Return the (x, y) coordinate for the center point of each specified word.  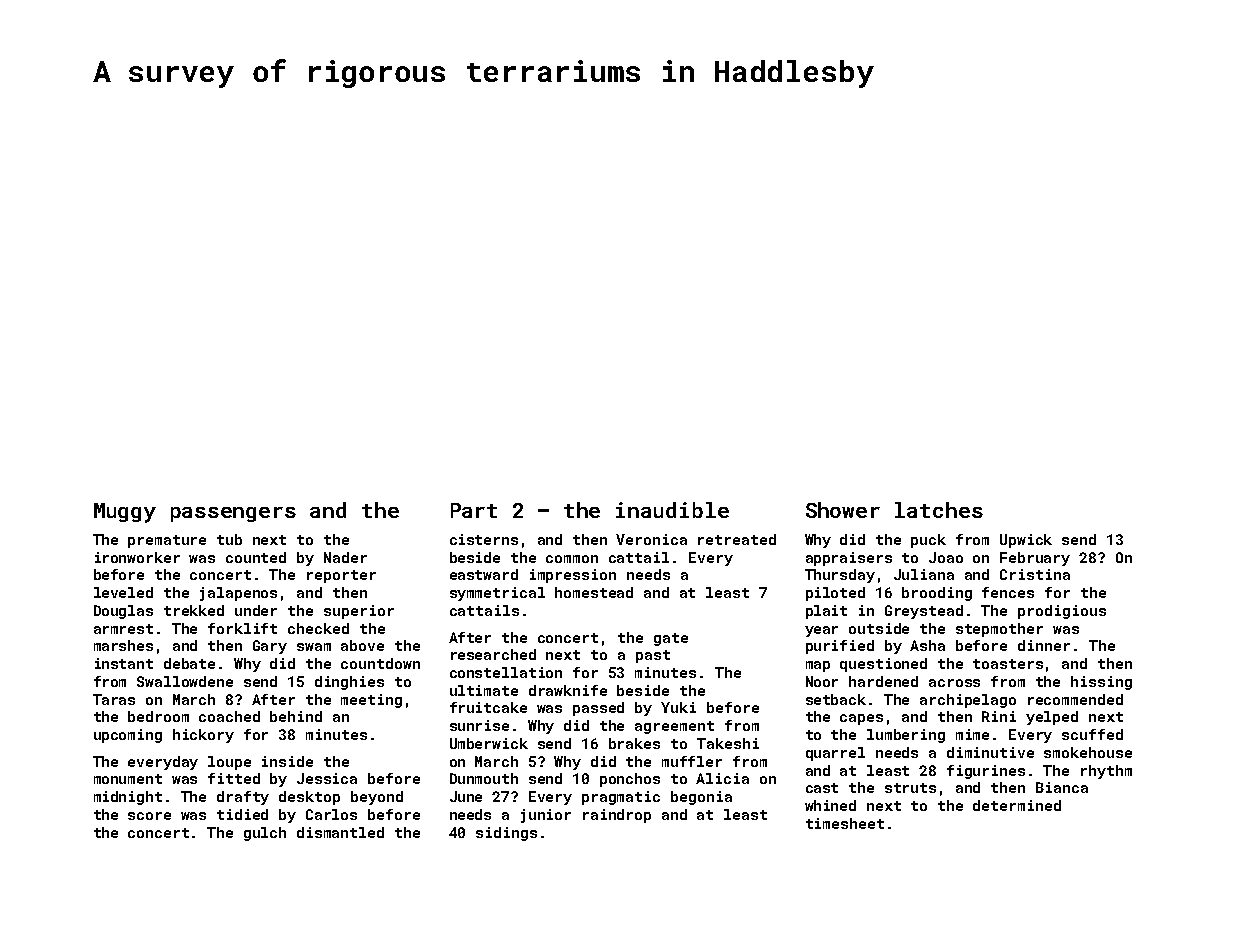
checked (318, 628)
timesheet (845, 823)
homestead (594, 592)
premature (167, 541)
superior (359, 612)
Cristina (1035, 574)
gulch (265, 834)
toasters (1008, 664)
